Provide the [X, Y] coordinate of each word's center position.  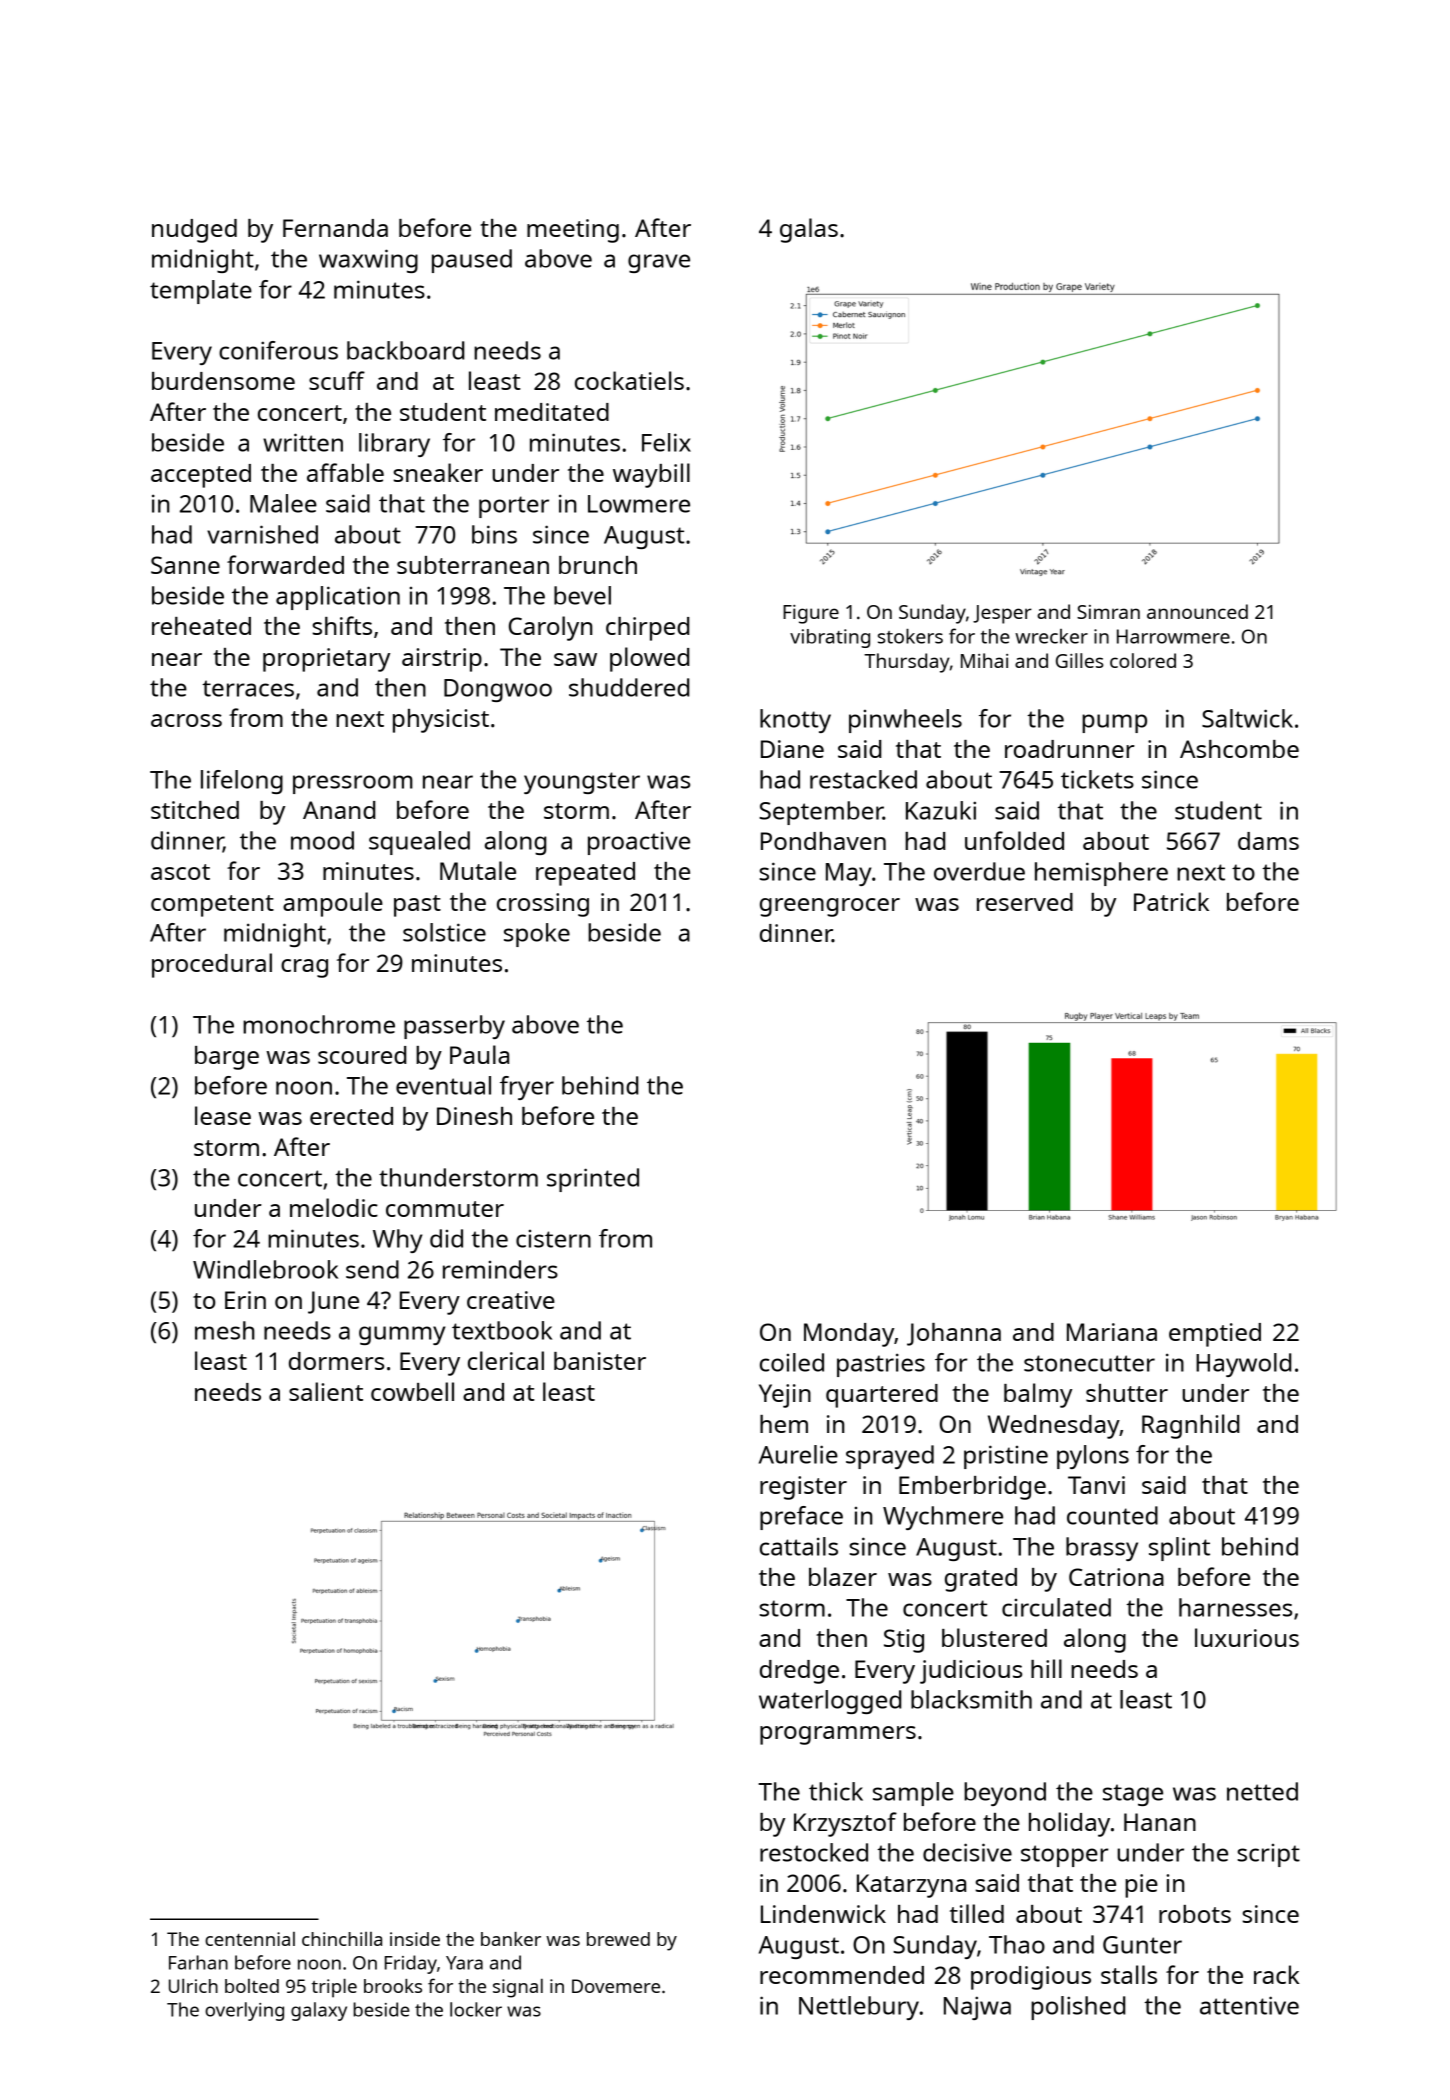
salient [326, 1391]
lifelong [242, 782]
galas [809, 230]
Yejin [785, 1396]
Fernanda [335, 228]
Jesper [1002, 614]
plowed [649, 659]
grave [659, 263]
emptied [1215, 1335]
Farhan [198, 1962]
